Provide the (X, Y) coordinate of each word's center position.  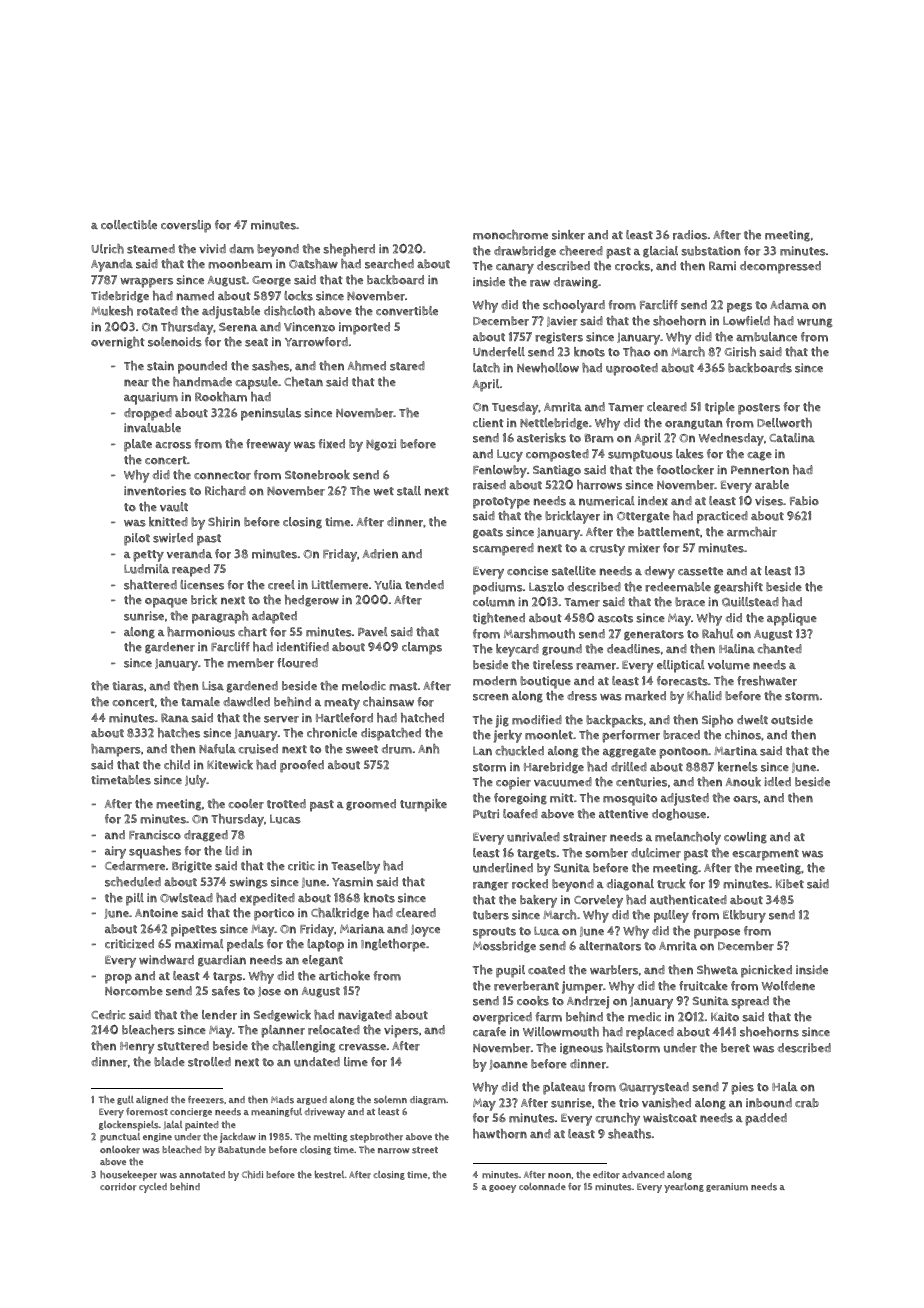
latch (486, 368)
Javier (562, 321)
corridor (118, 1187)
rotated (157, 311)
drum (397, 749)
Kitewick (230, 765)
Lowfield (746, 321)
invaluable (152, 428)
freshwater (767, 681)
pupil (510, 971)
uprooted (632, 369)
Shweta (717, 970)
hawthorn (500, 1134)
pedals (245, 945)
